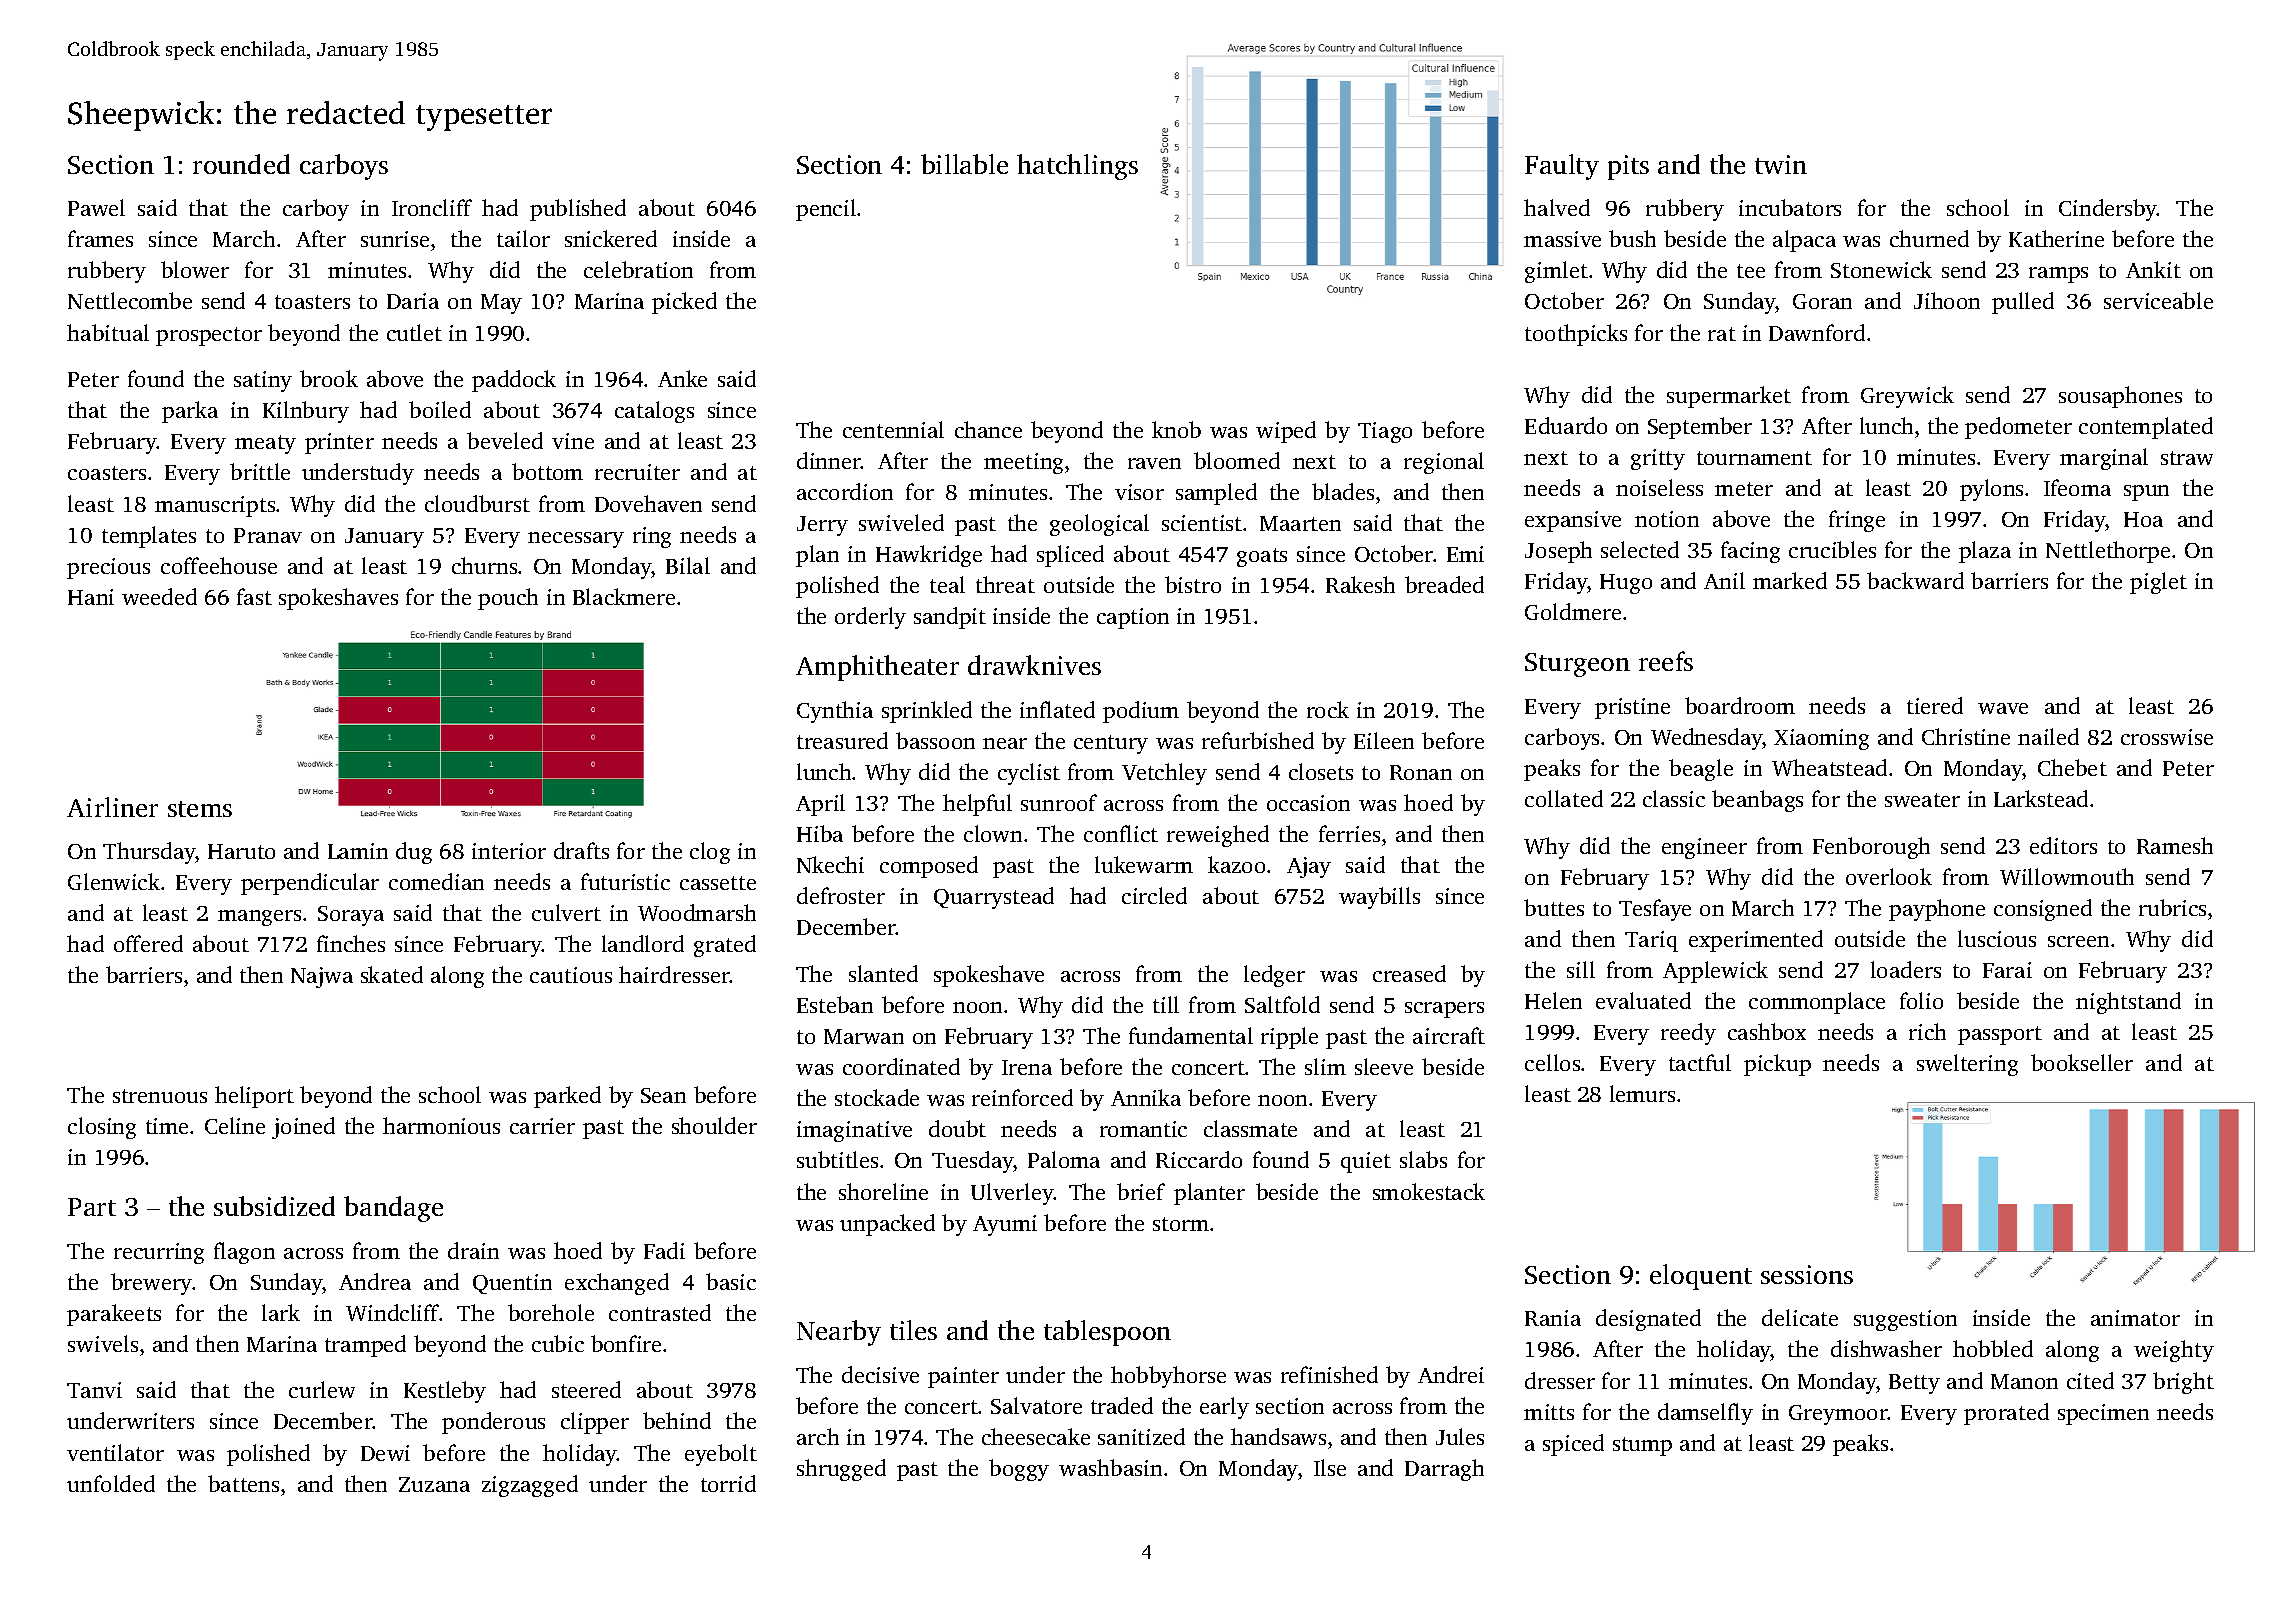 This screenshot has width=2282, height=1614. What do you see at coordinates (2003, 708) in the screenshot?
I see `wave` at bounding box center [2003, 708].
